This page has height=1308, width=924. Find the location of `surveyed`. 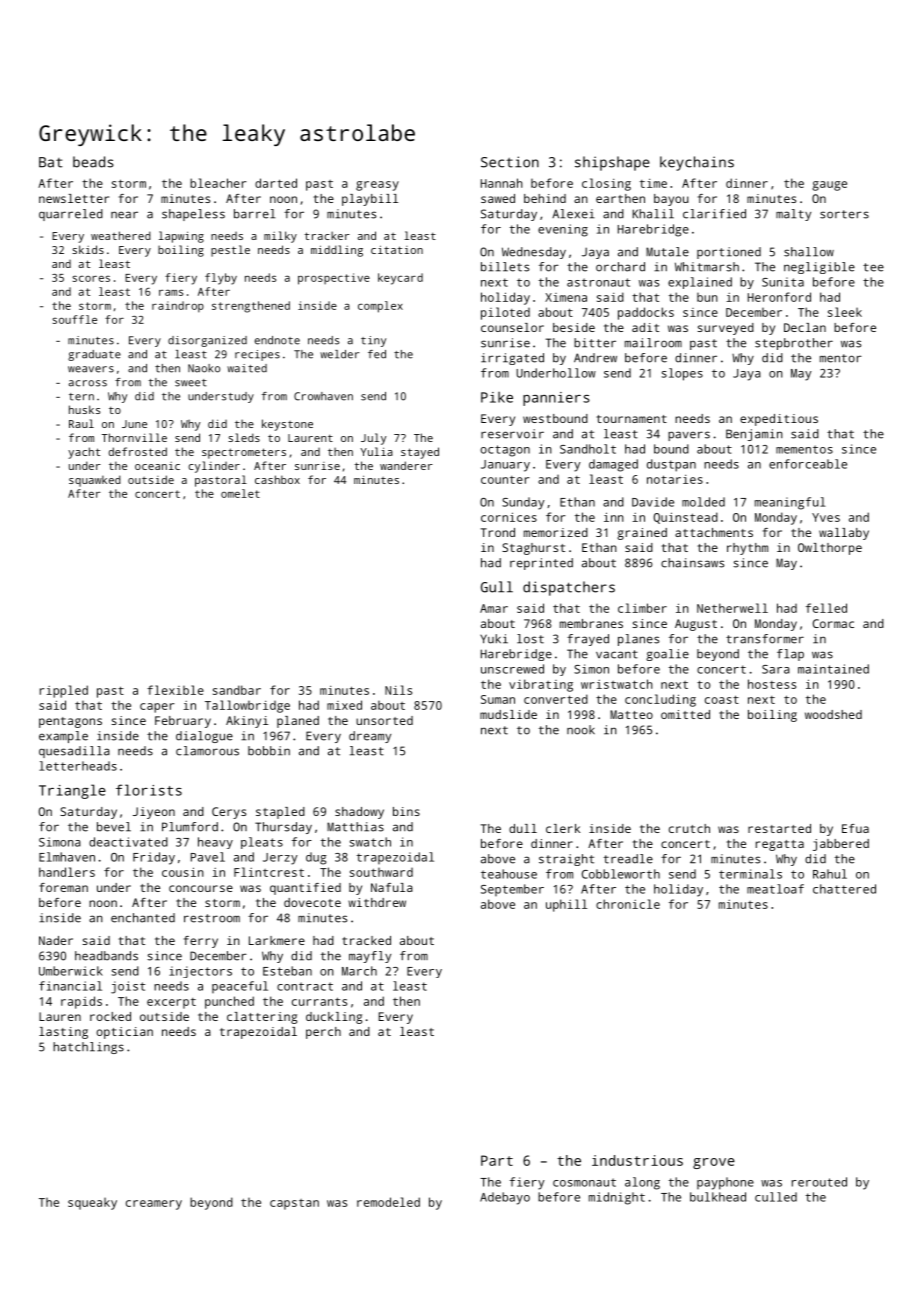

surveyed is located at coordinates (726, 329).
